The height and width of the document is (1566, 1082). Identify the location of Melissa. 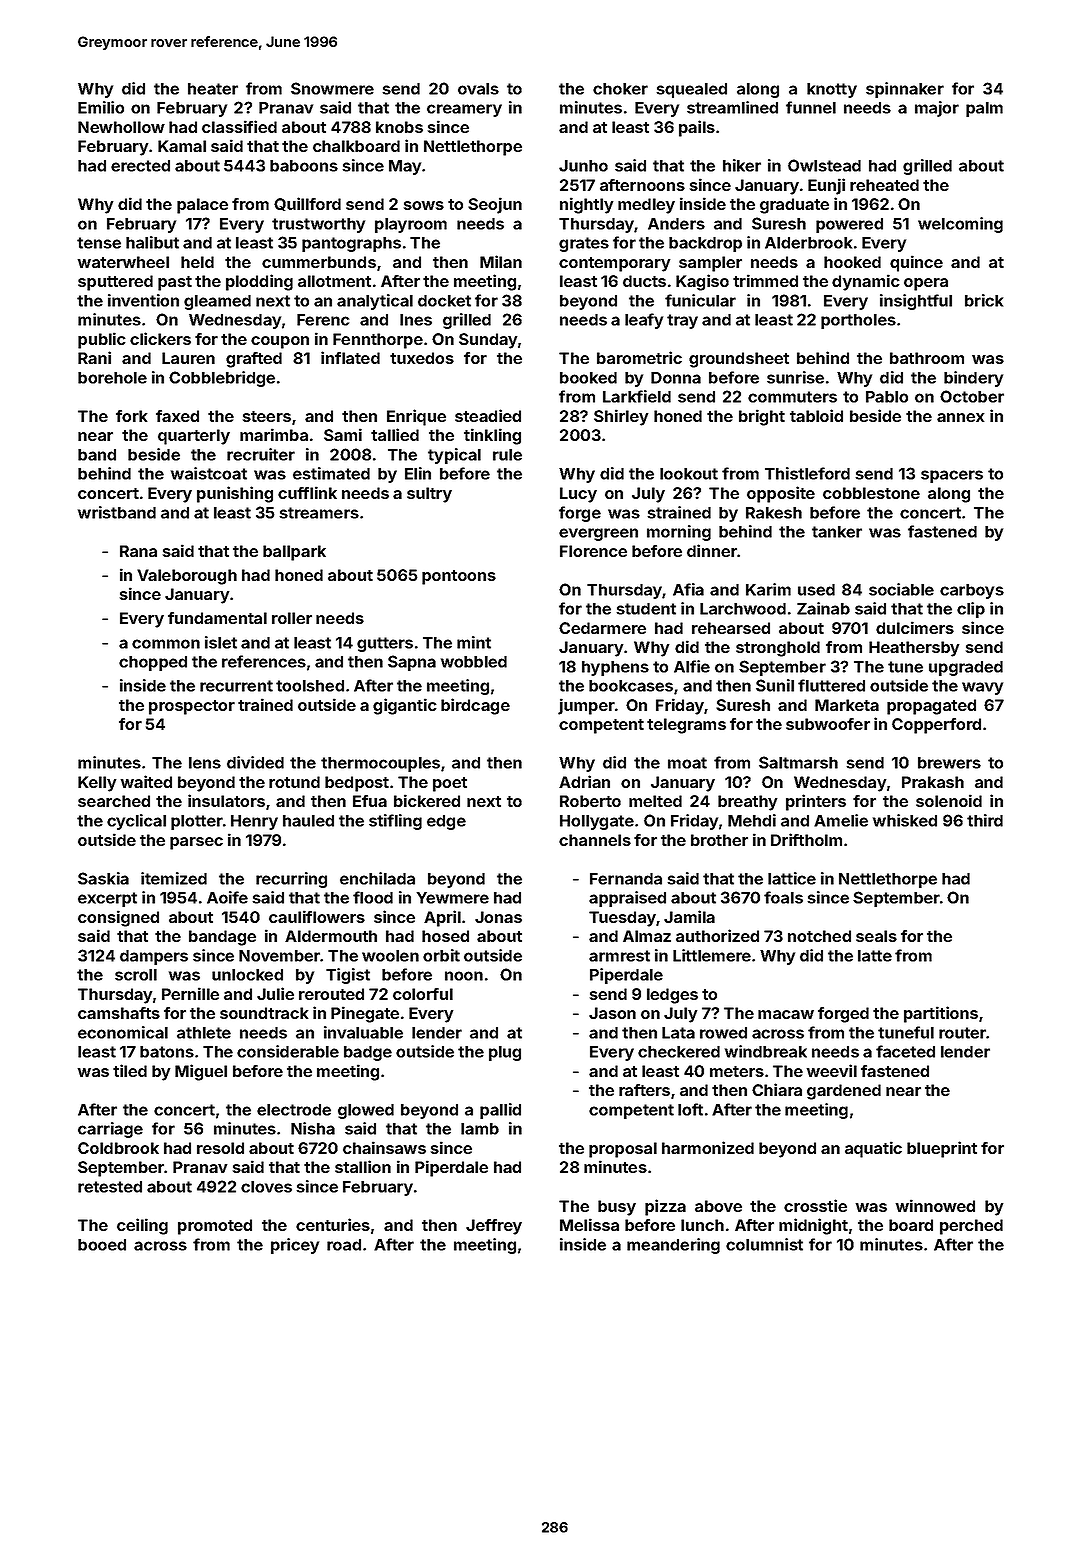
(589, 1224).
